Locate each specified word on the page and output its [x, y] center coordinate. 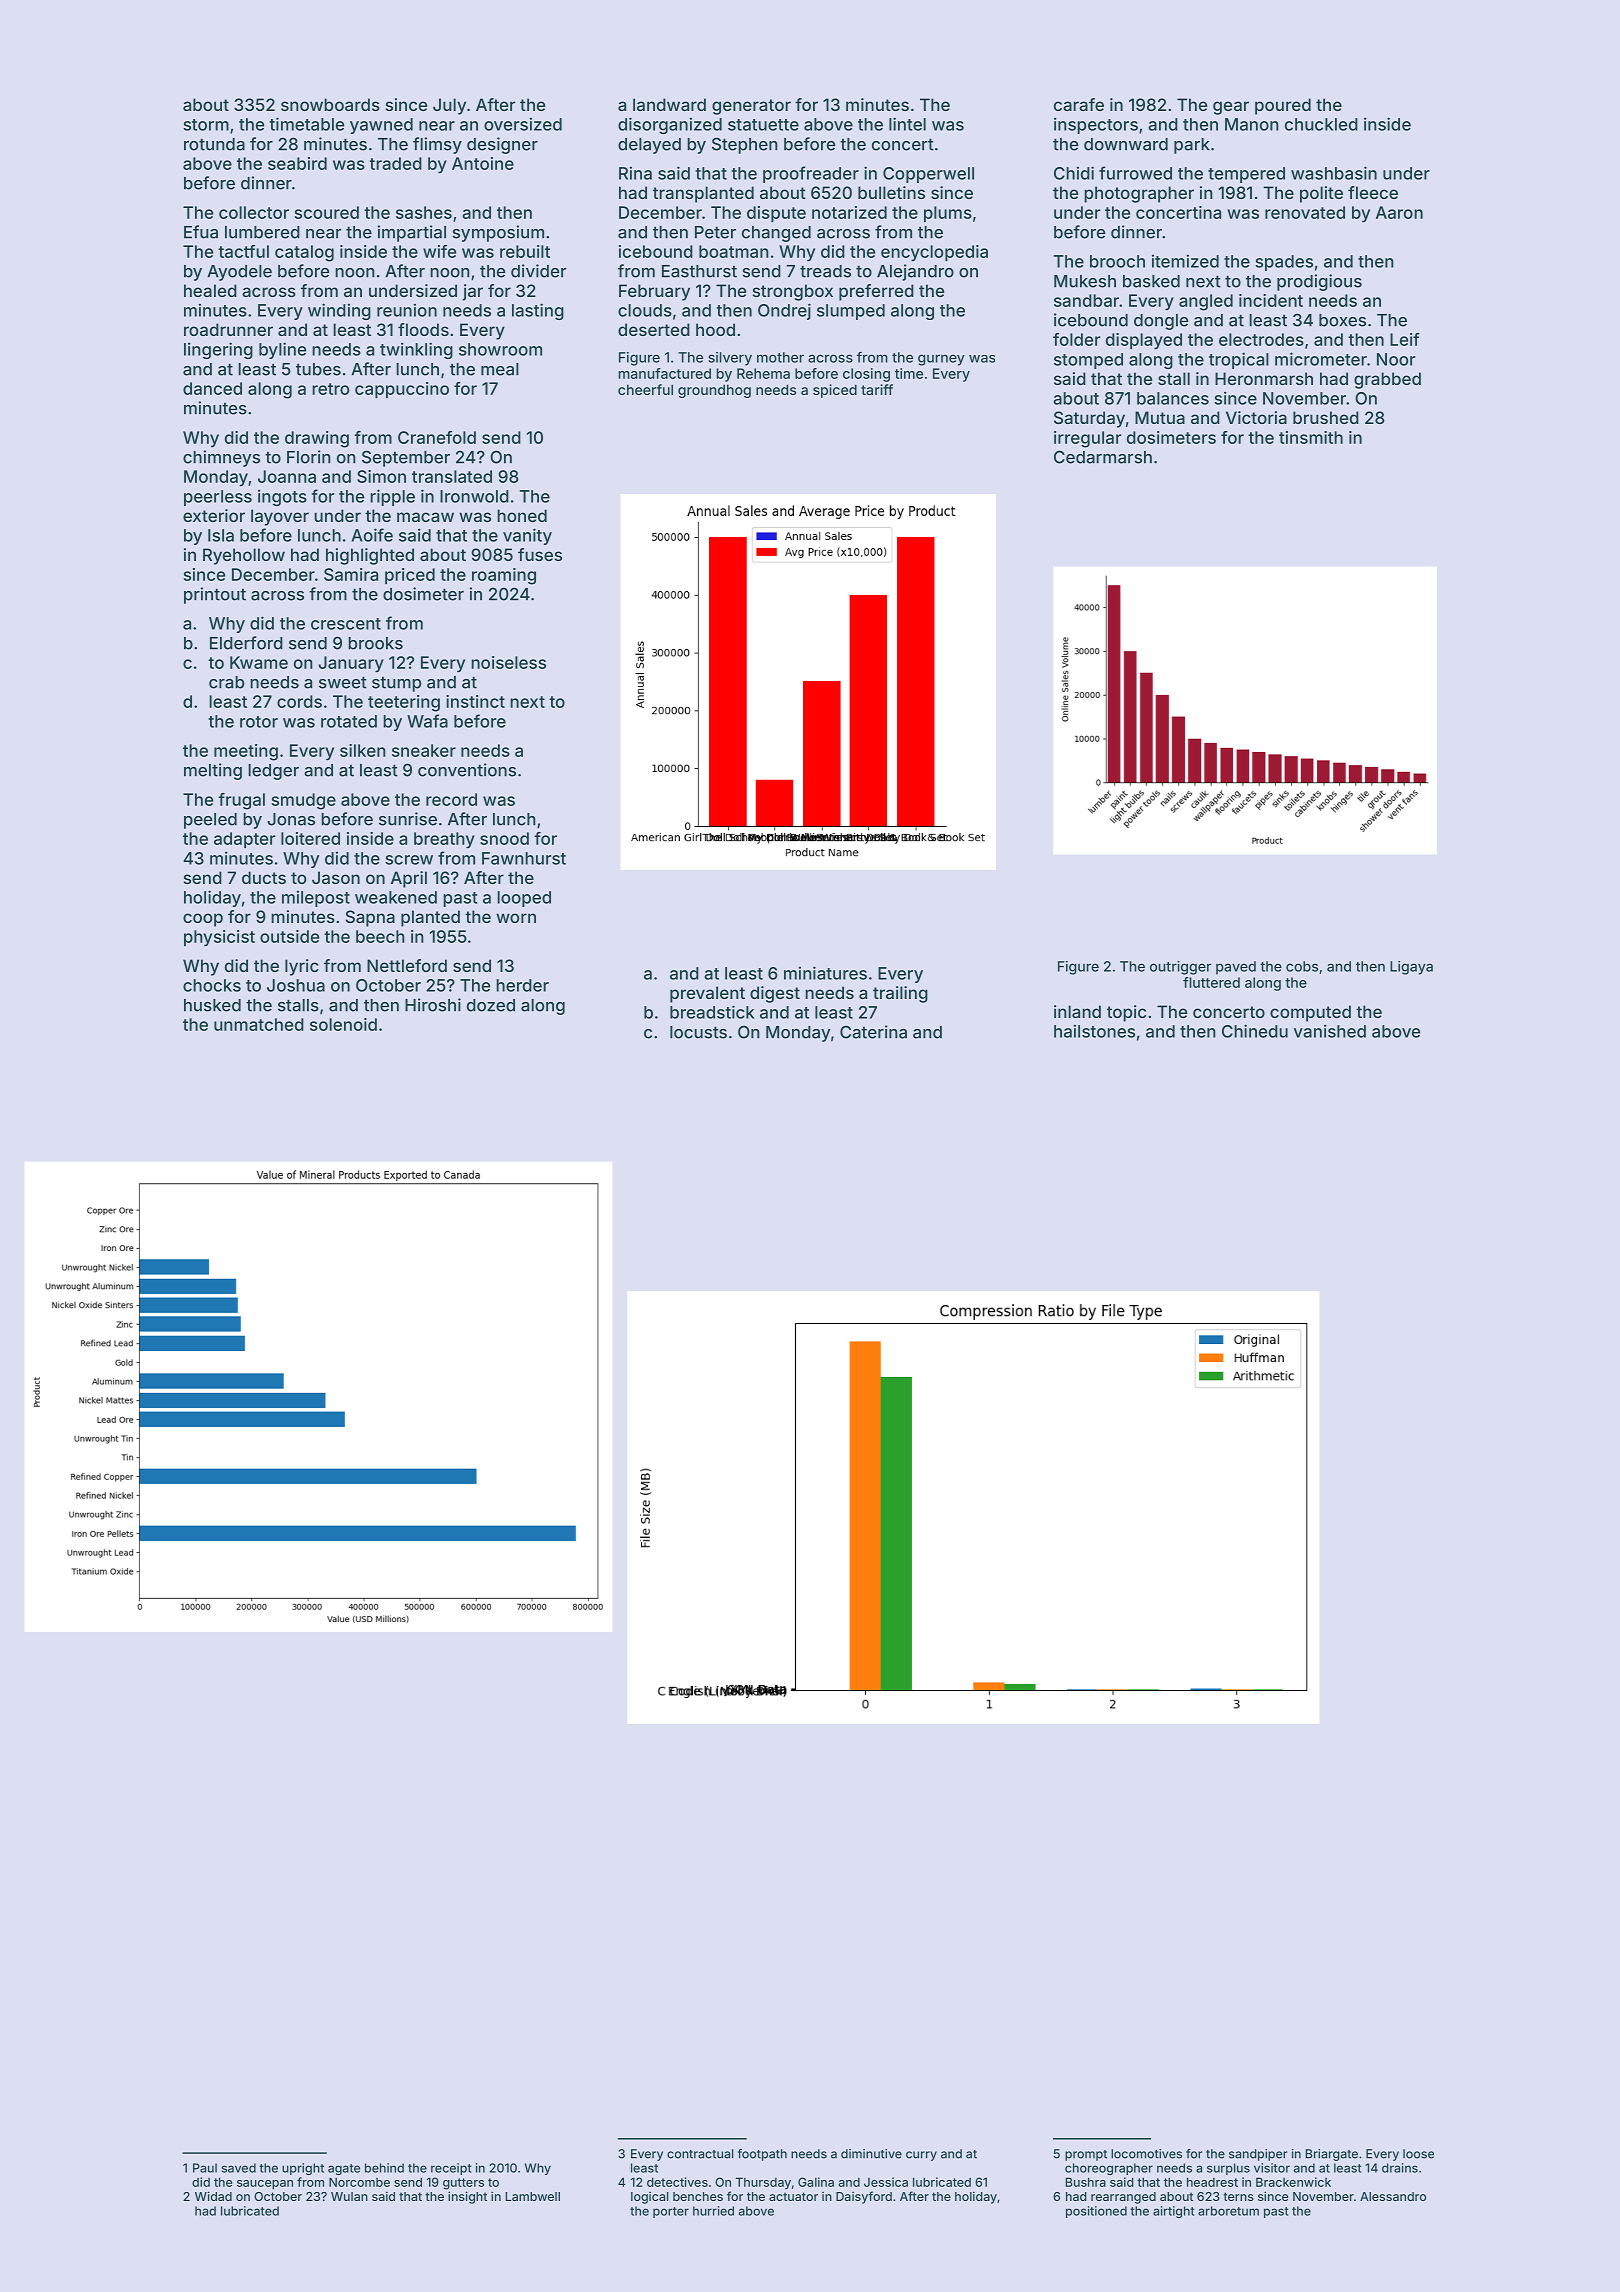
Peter [715, 232]
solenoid [343, 1024]
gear [1231, 108]
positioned [1096, 2212]
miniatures [825, 973]
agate [344, 2169]
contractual [700, 2154]
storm [206, 125]
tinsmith [1311, 437]
